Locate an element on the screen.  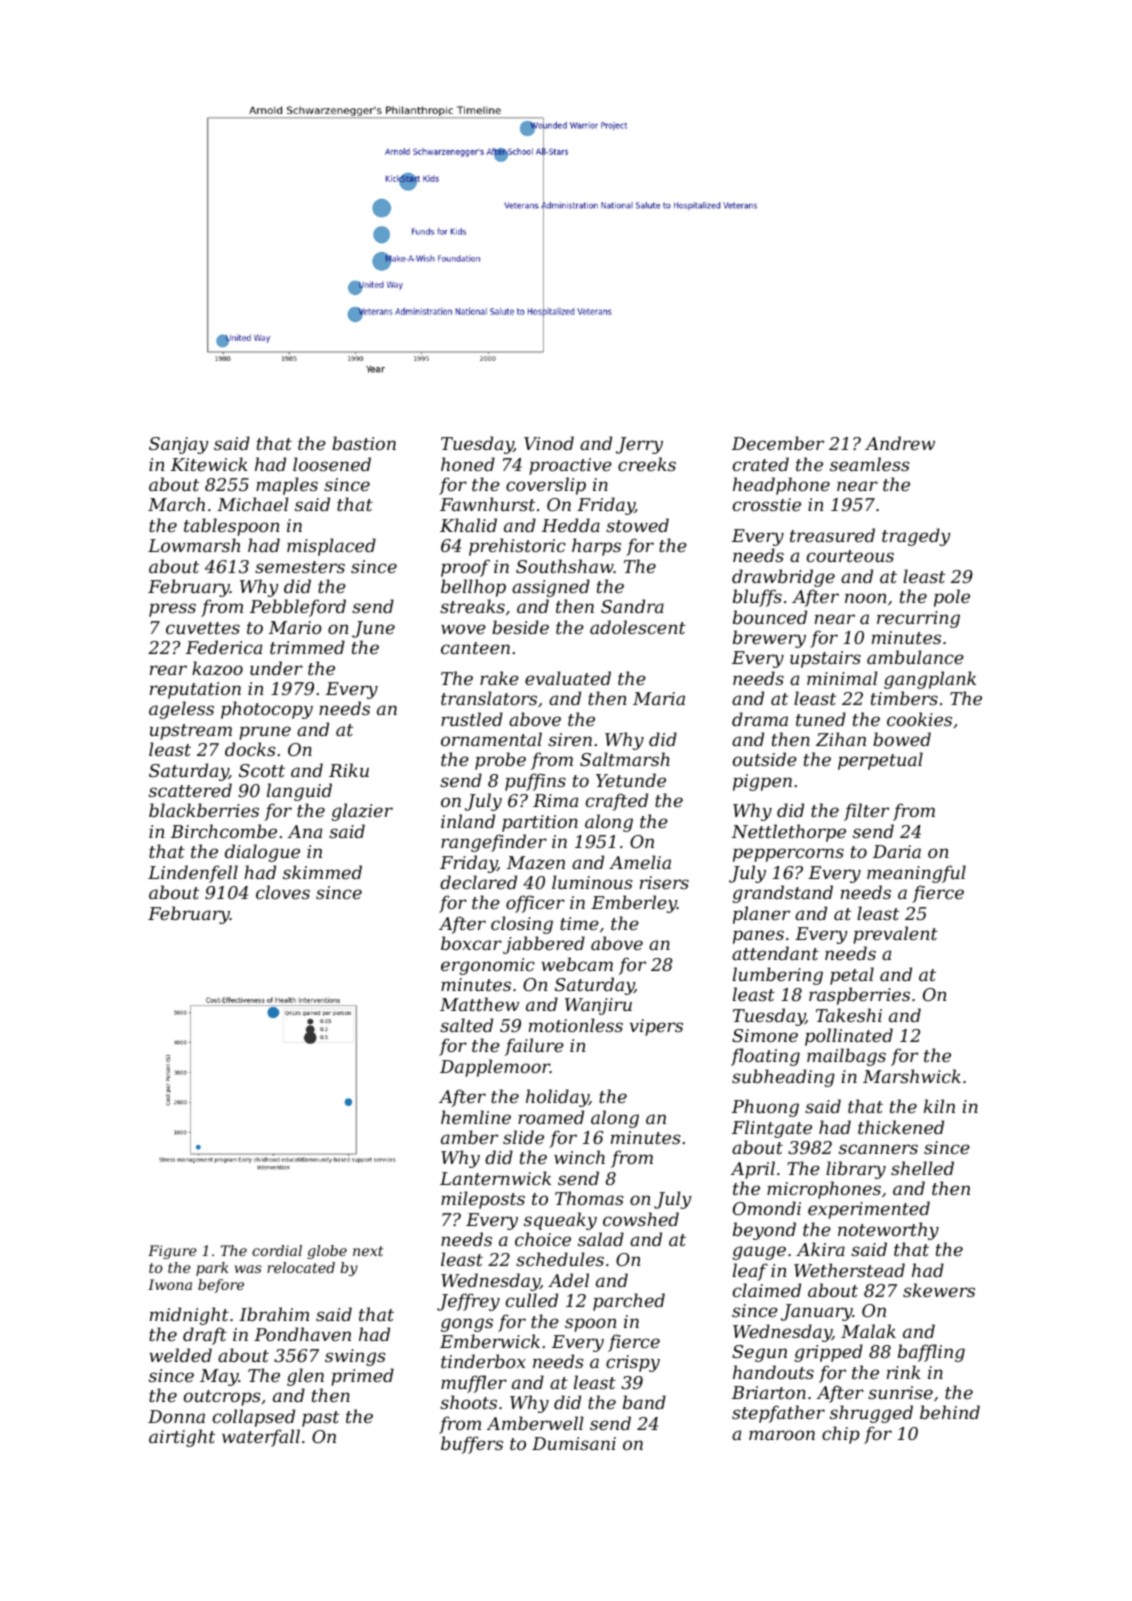
Lowmarsh is located at coordinates (194, 545).
